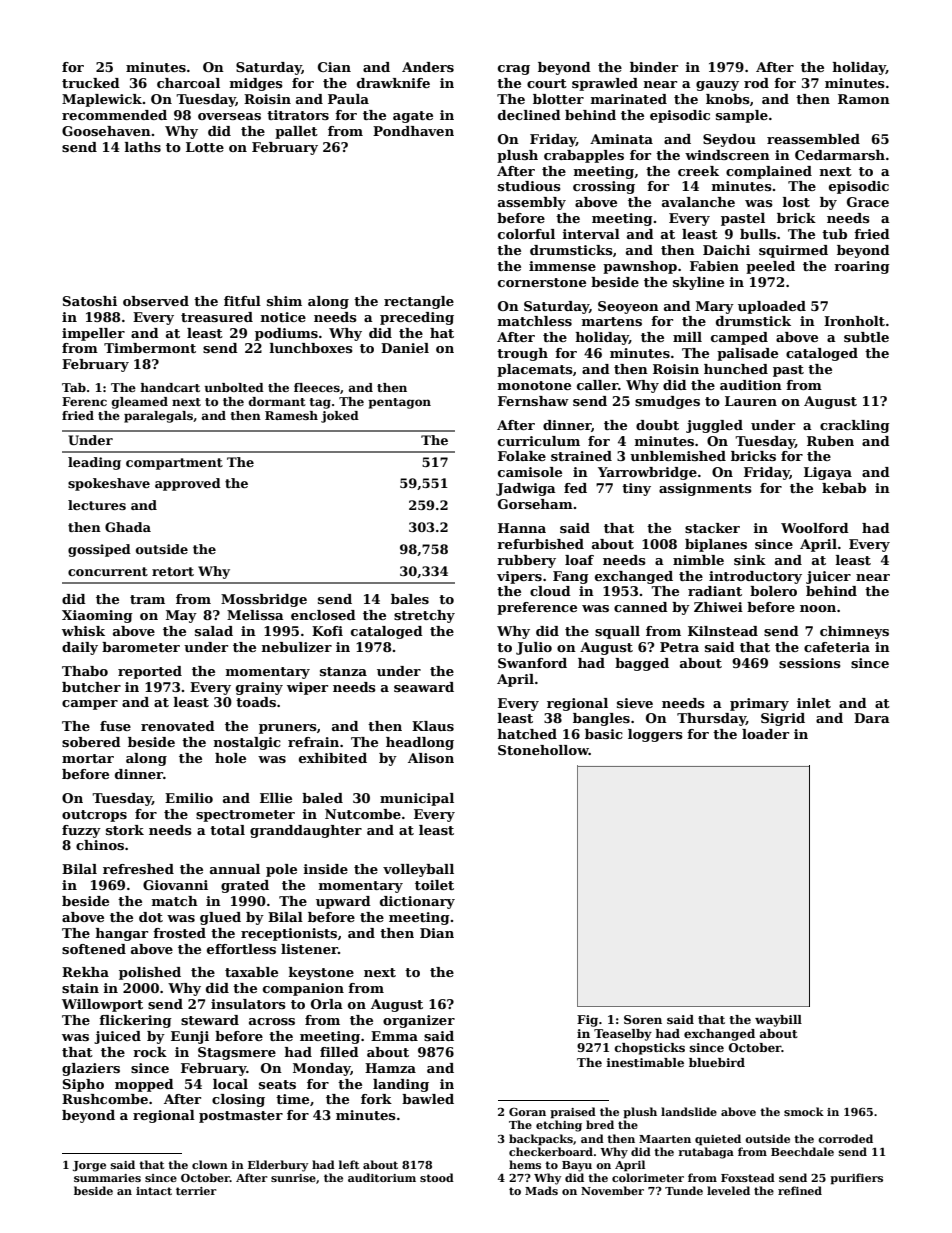  I want to click on approved, so click(188, 484).
